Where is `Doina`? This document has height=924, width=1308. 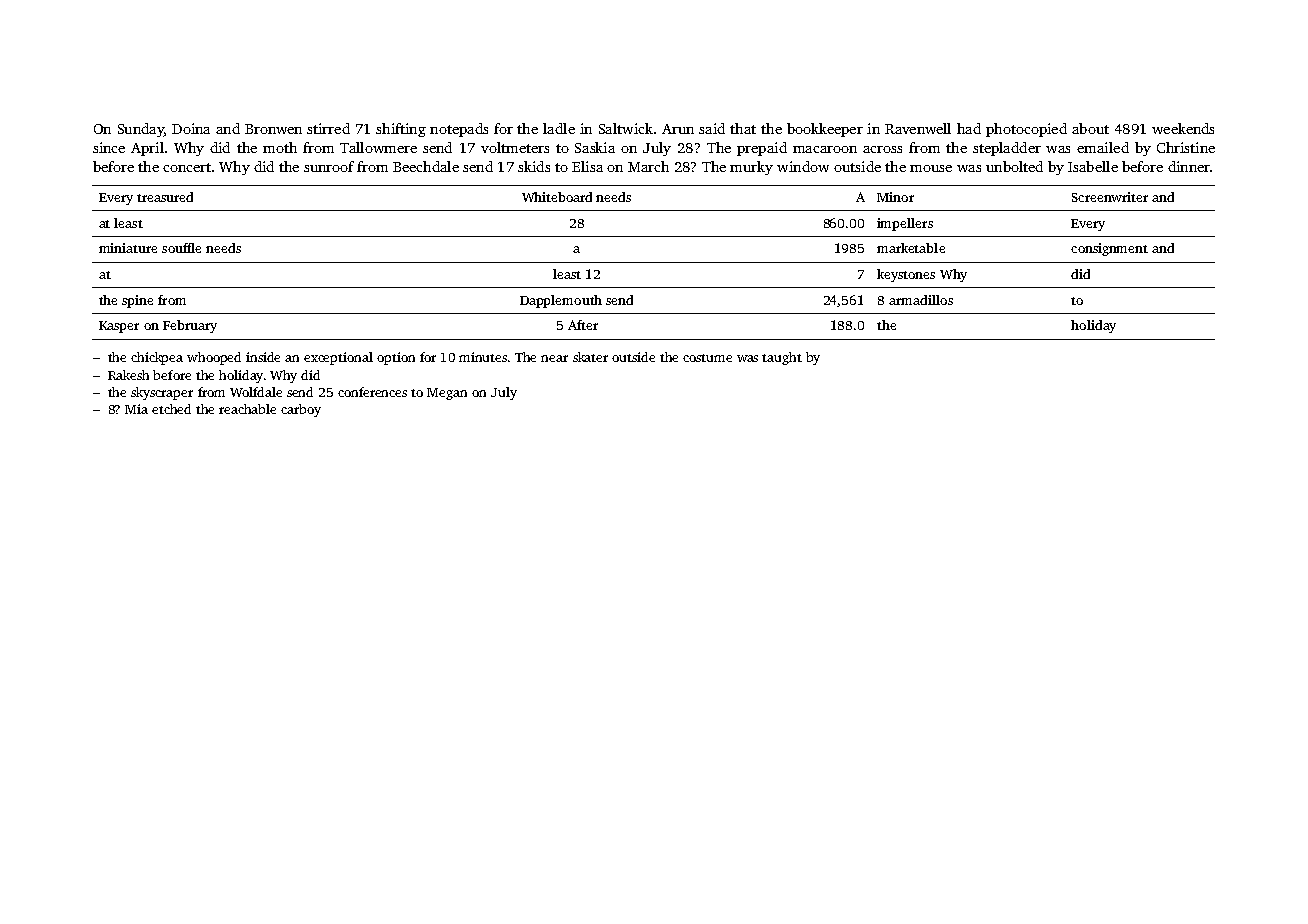
Doina is located at coordinates (191, 128).
